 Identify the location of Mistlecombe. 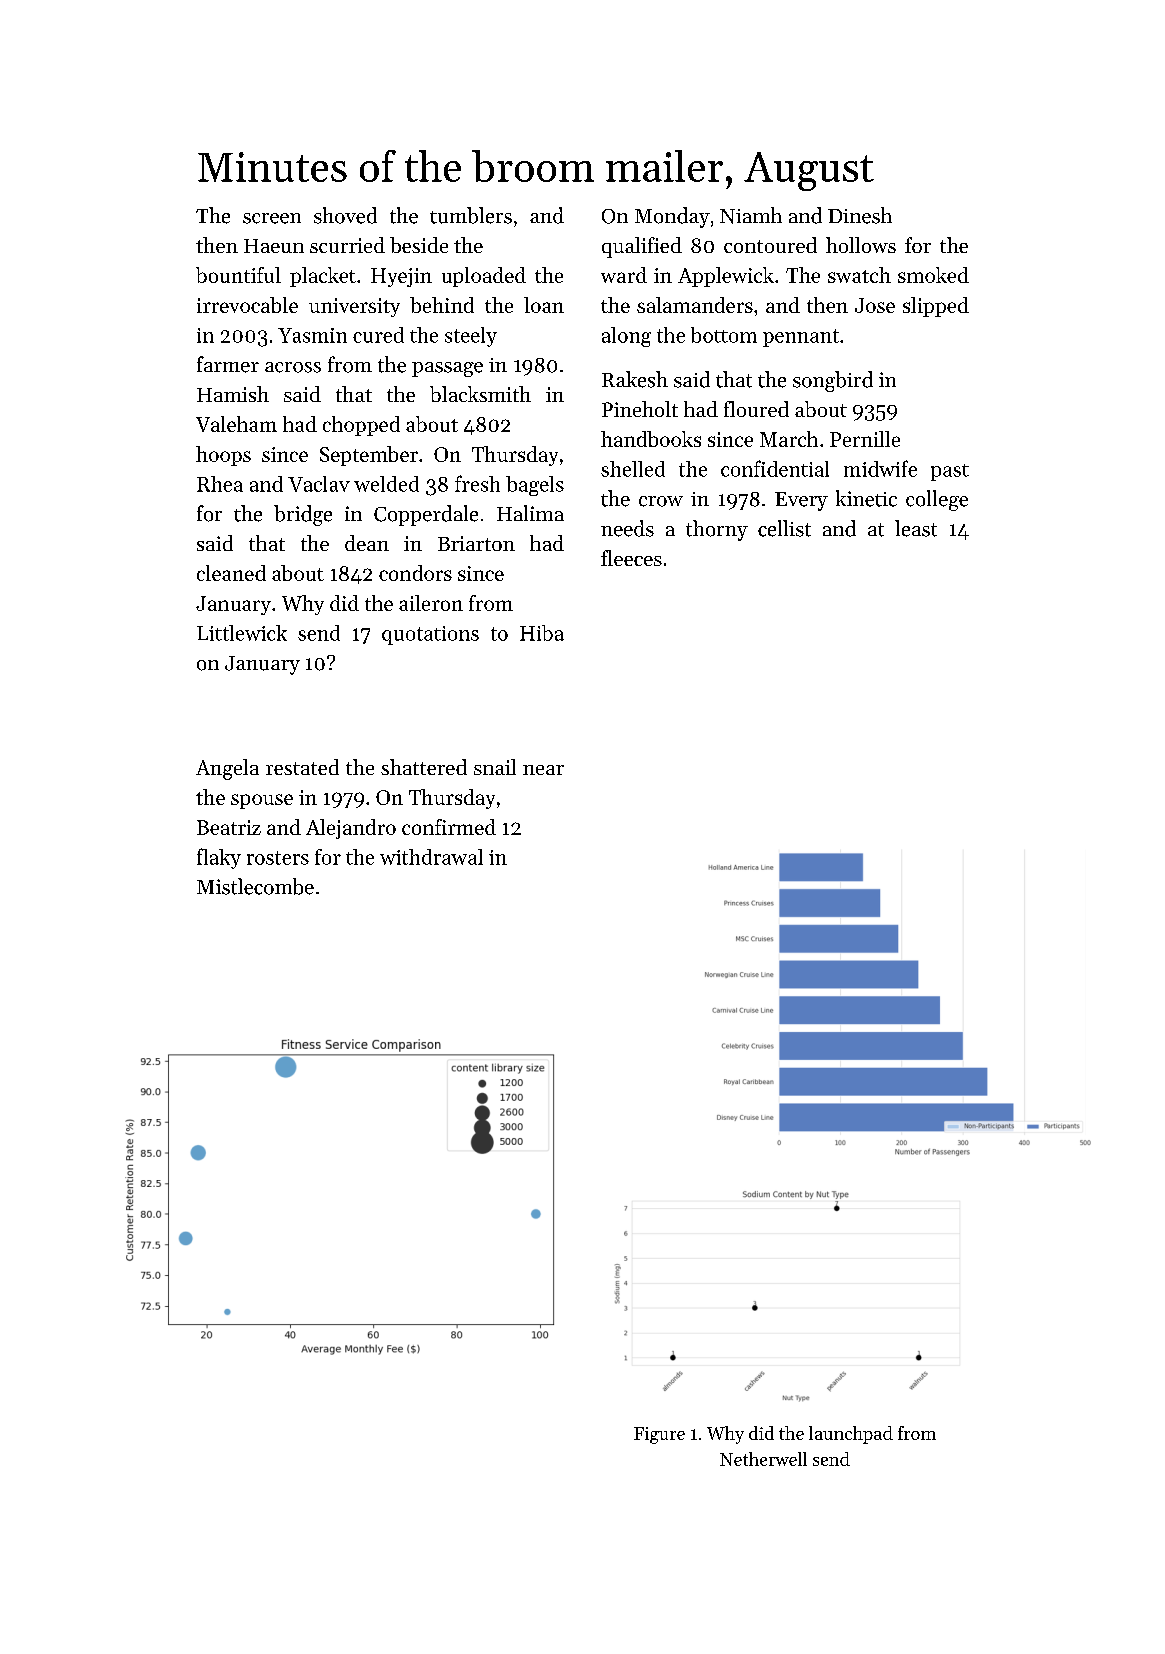
(255, 886).
